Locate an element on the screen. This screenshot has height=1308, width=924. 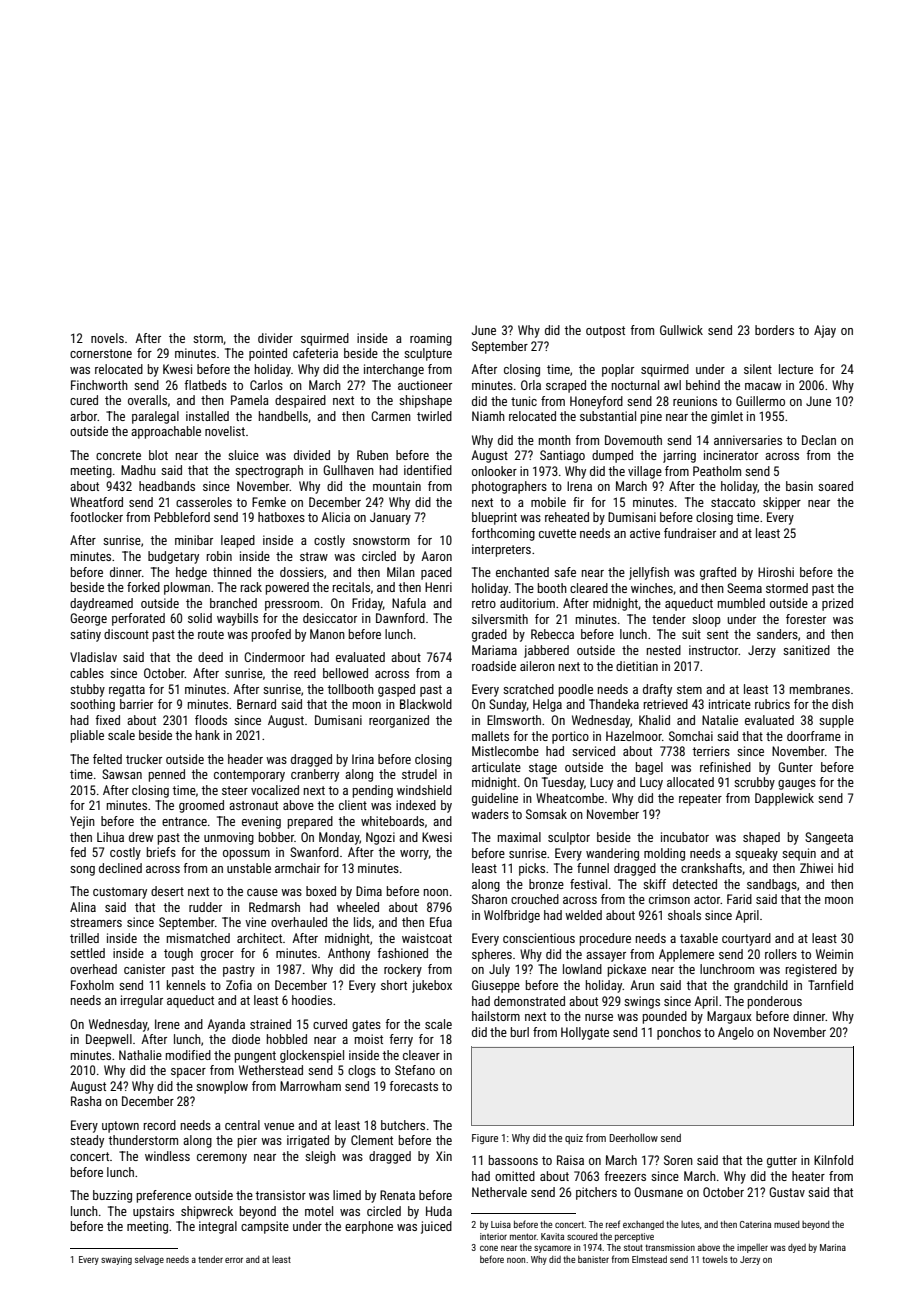
bellowed is located at coordinates (345, 673).
